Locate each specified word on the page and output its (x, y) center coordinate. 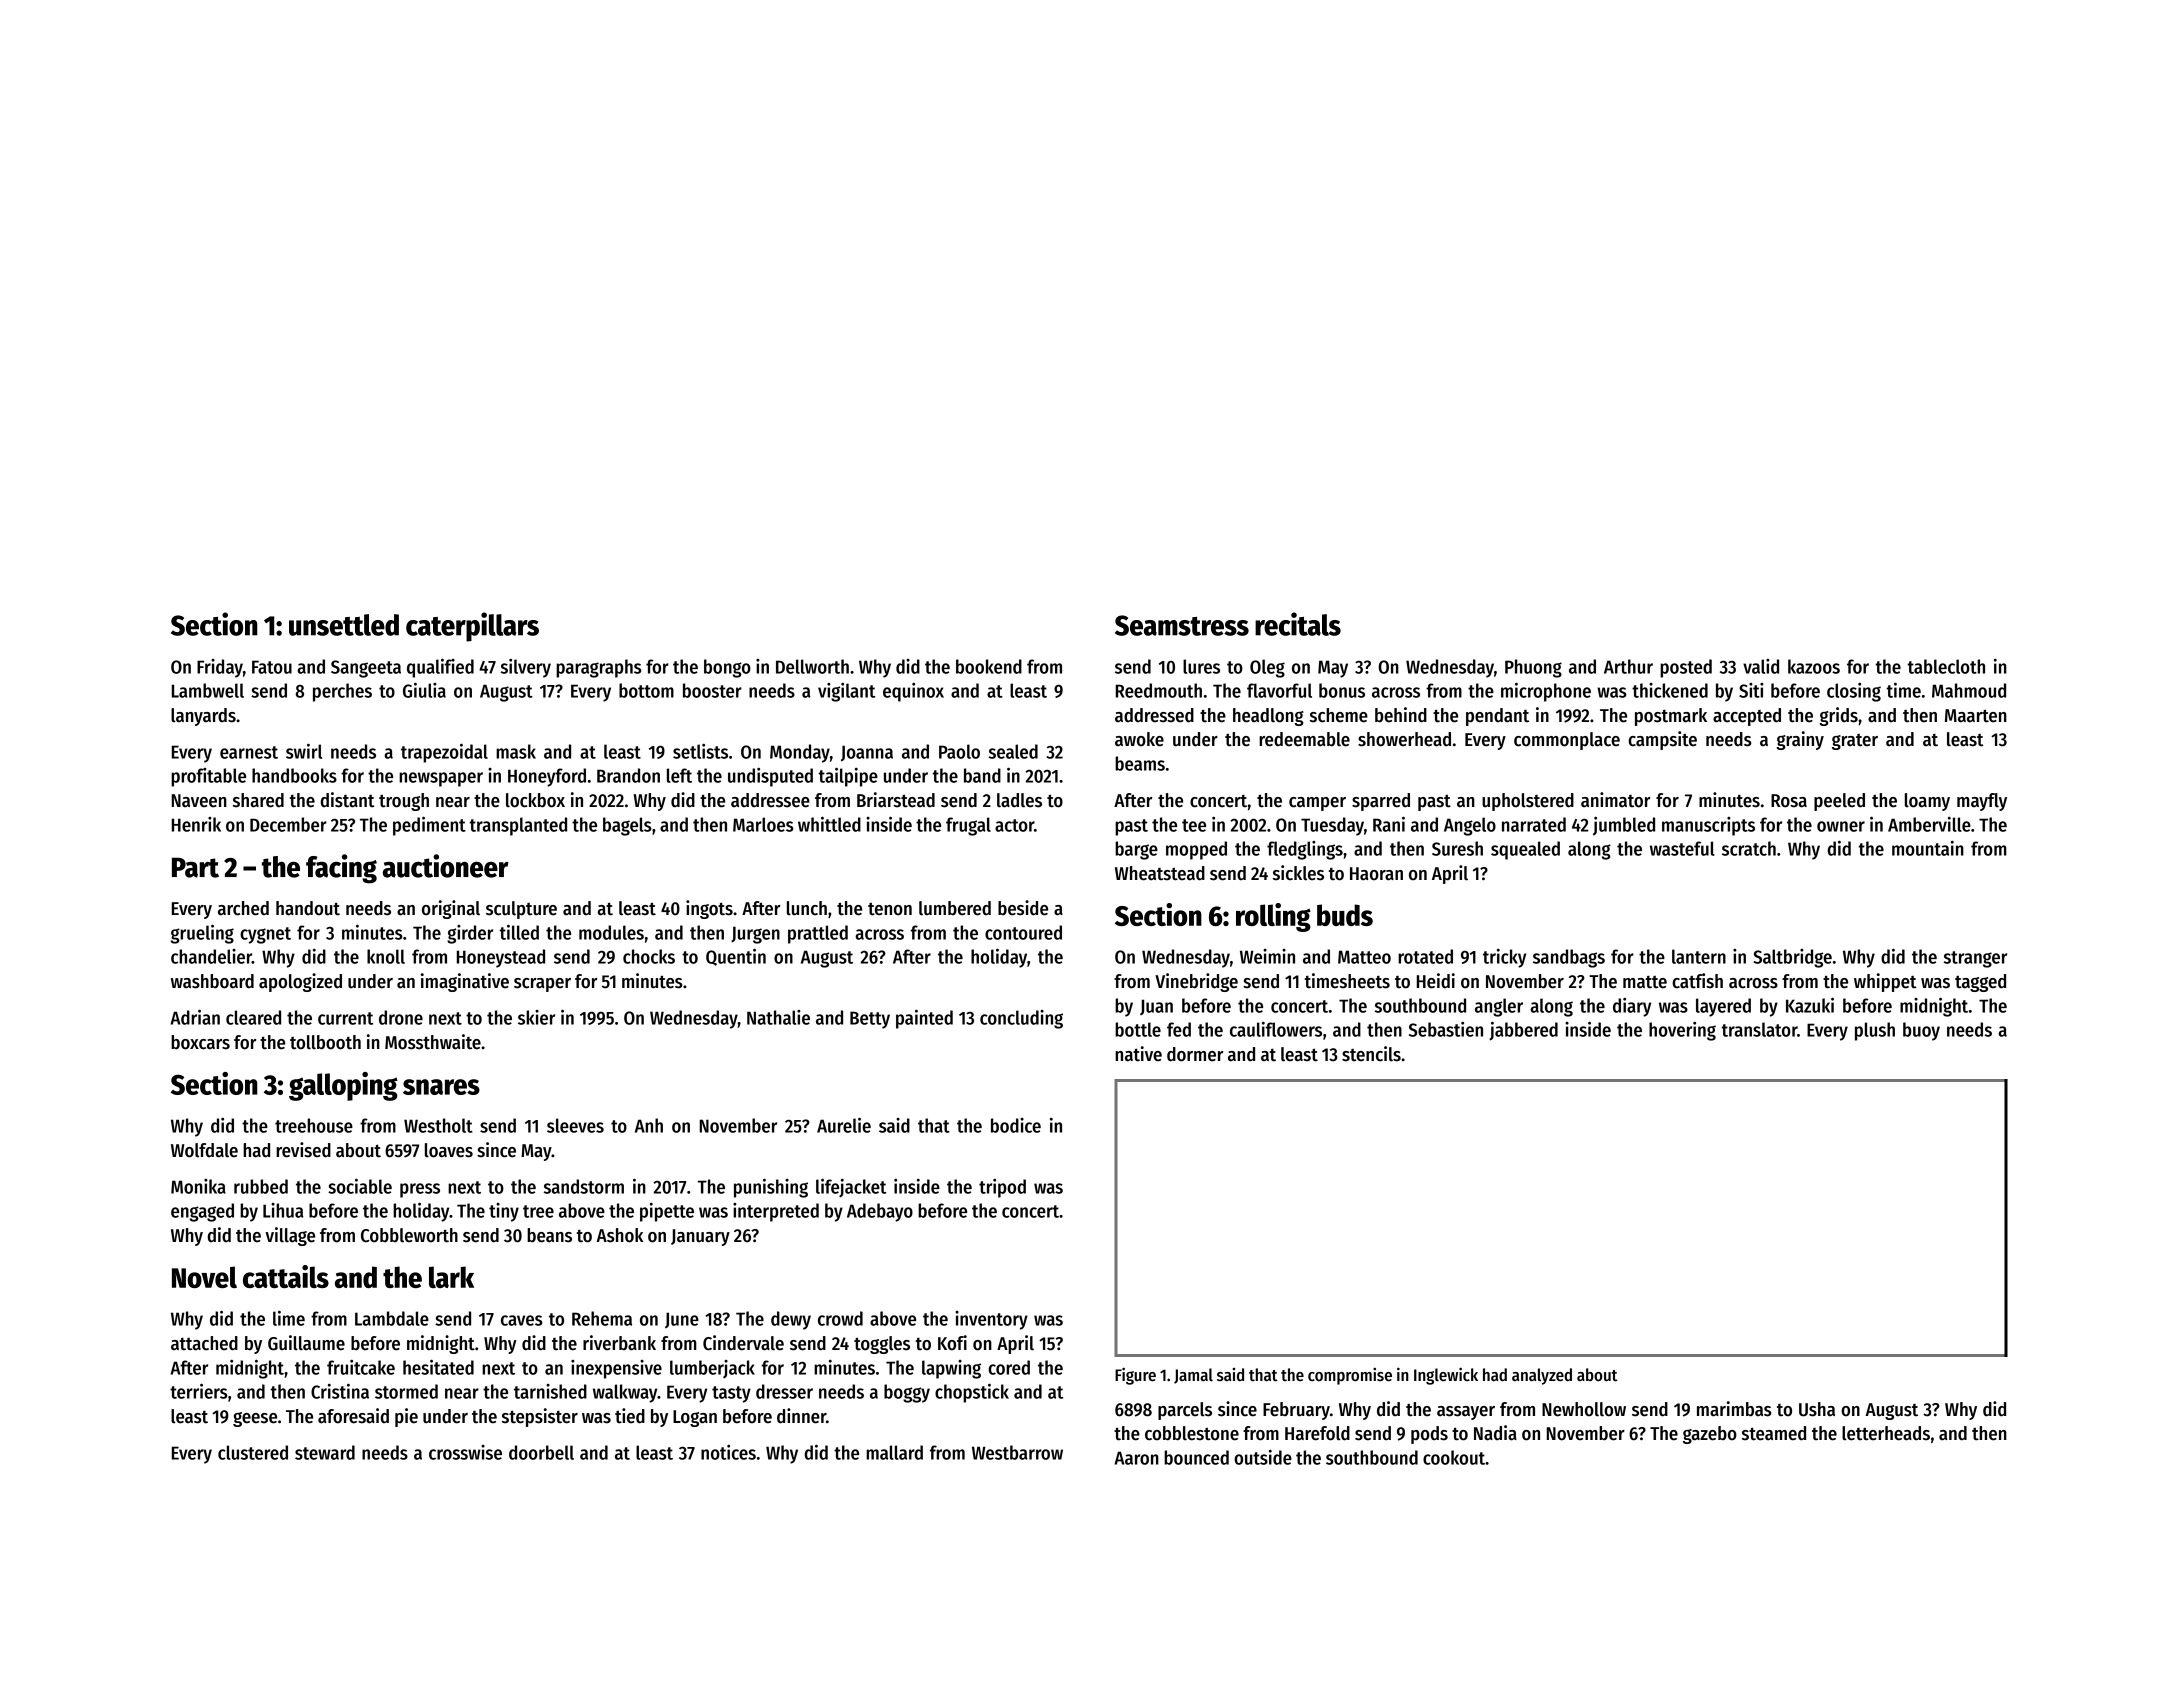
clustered (253, 1452)
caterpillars (472, 627)
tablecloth (1946, 666)
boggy (907, 1393)
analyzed (1542, 1376)
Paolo (959, 751)
